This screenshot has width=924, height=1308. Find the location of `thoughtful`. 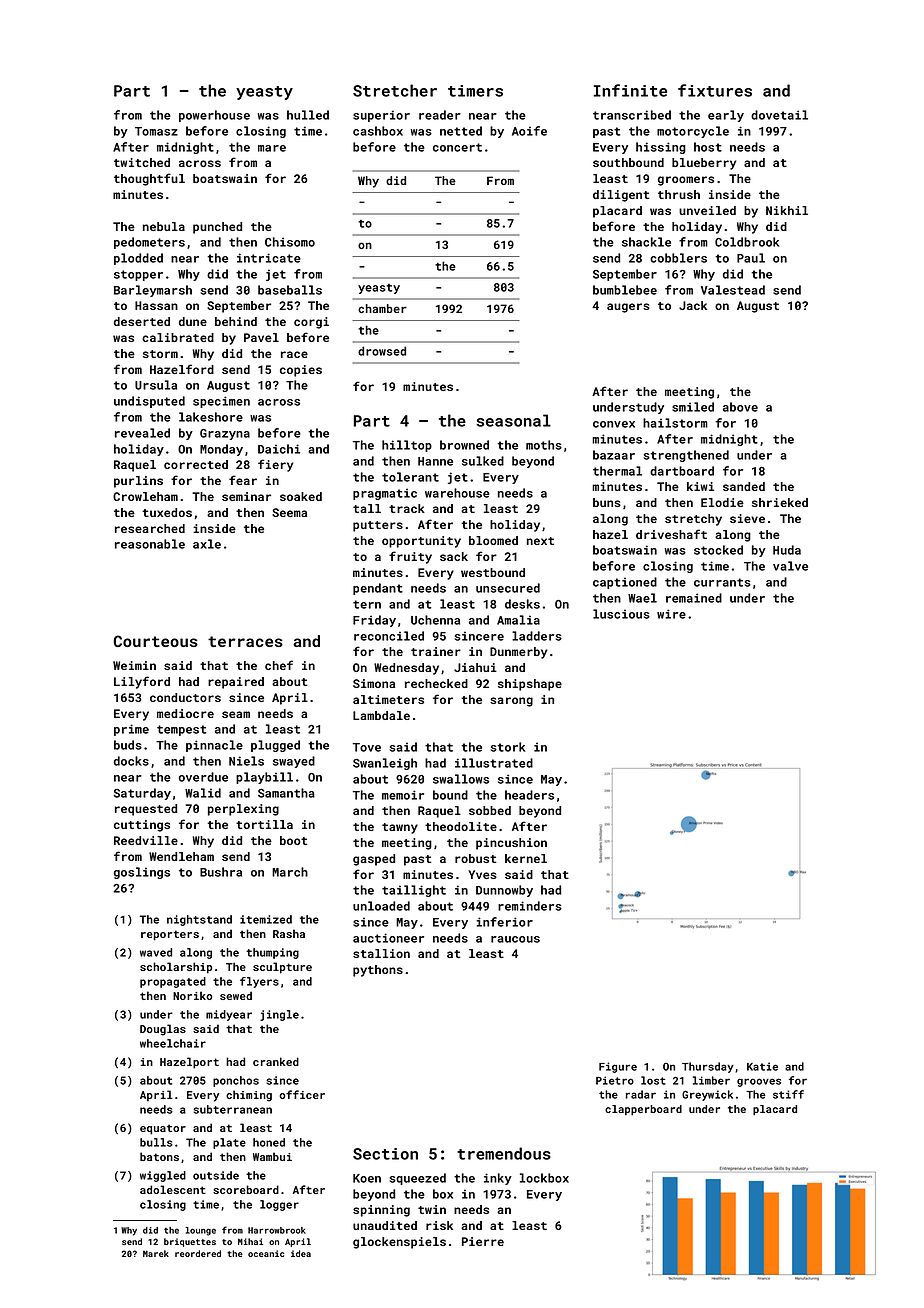

thoughtful is located at coordinates (149, 179).
